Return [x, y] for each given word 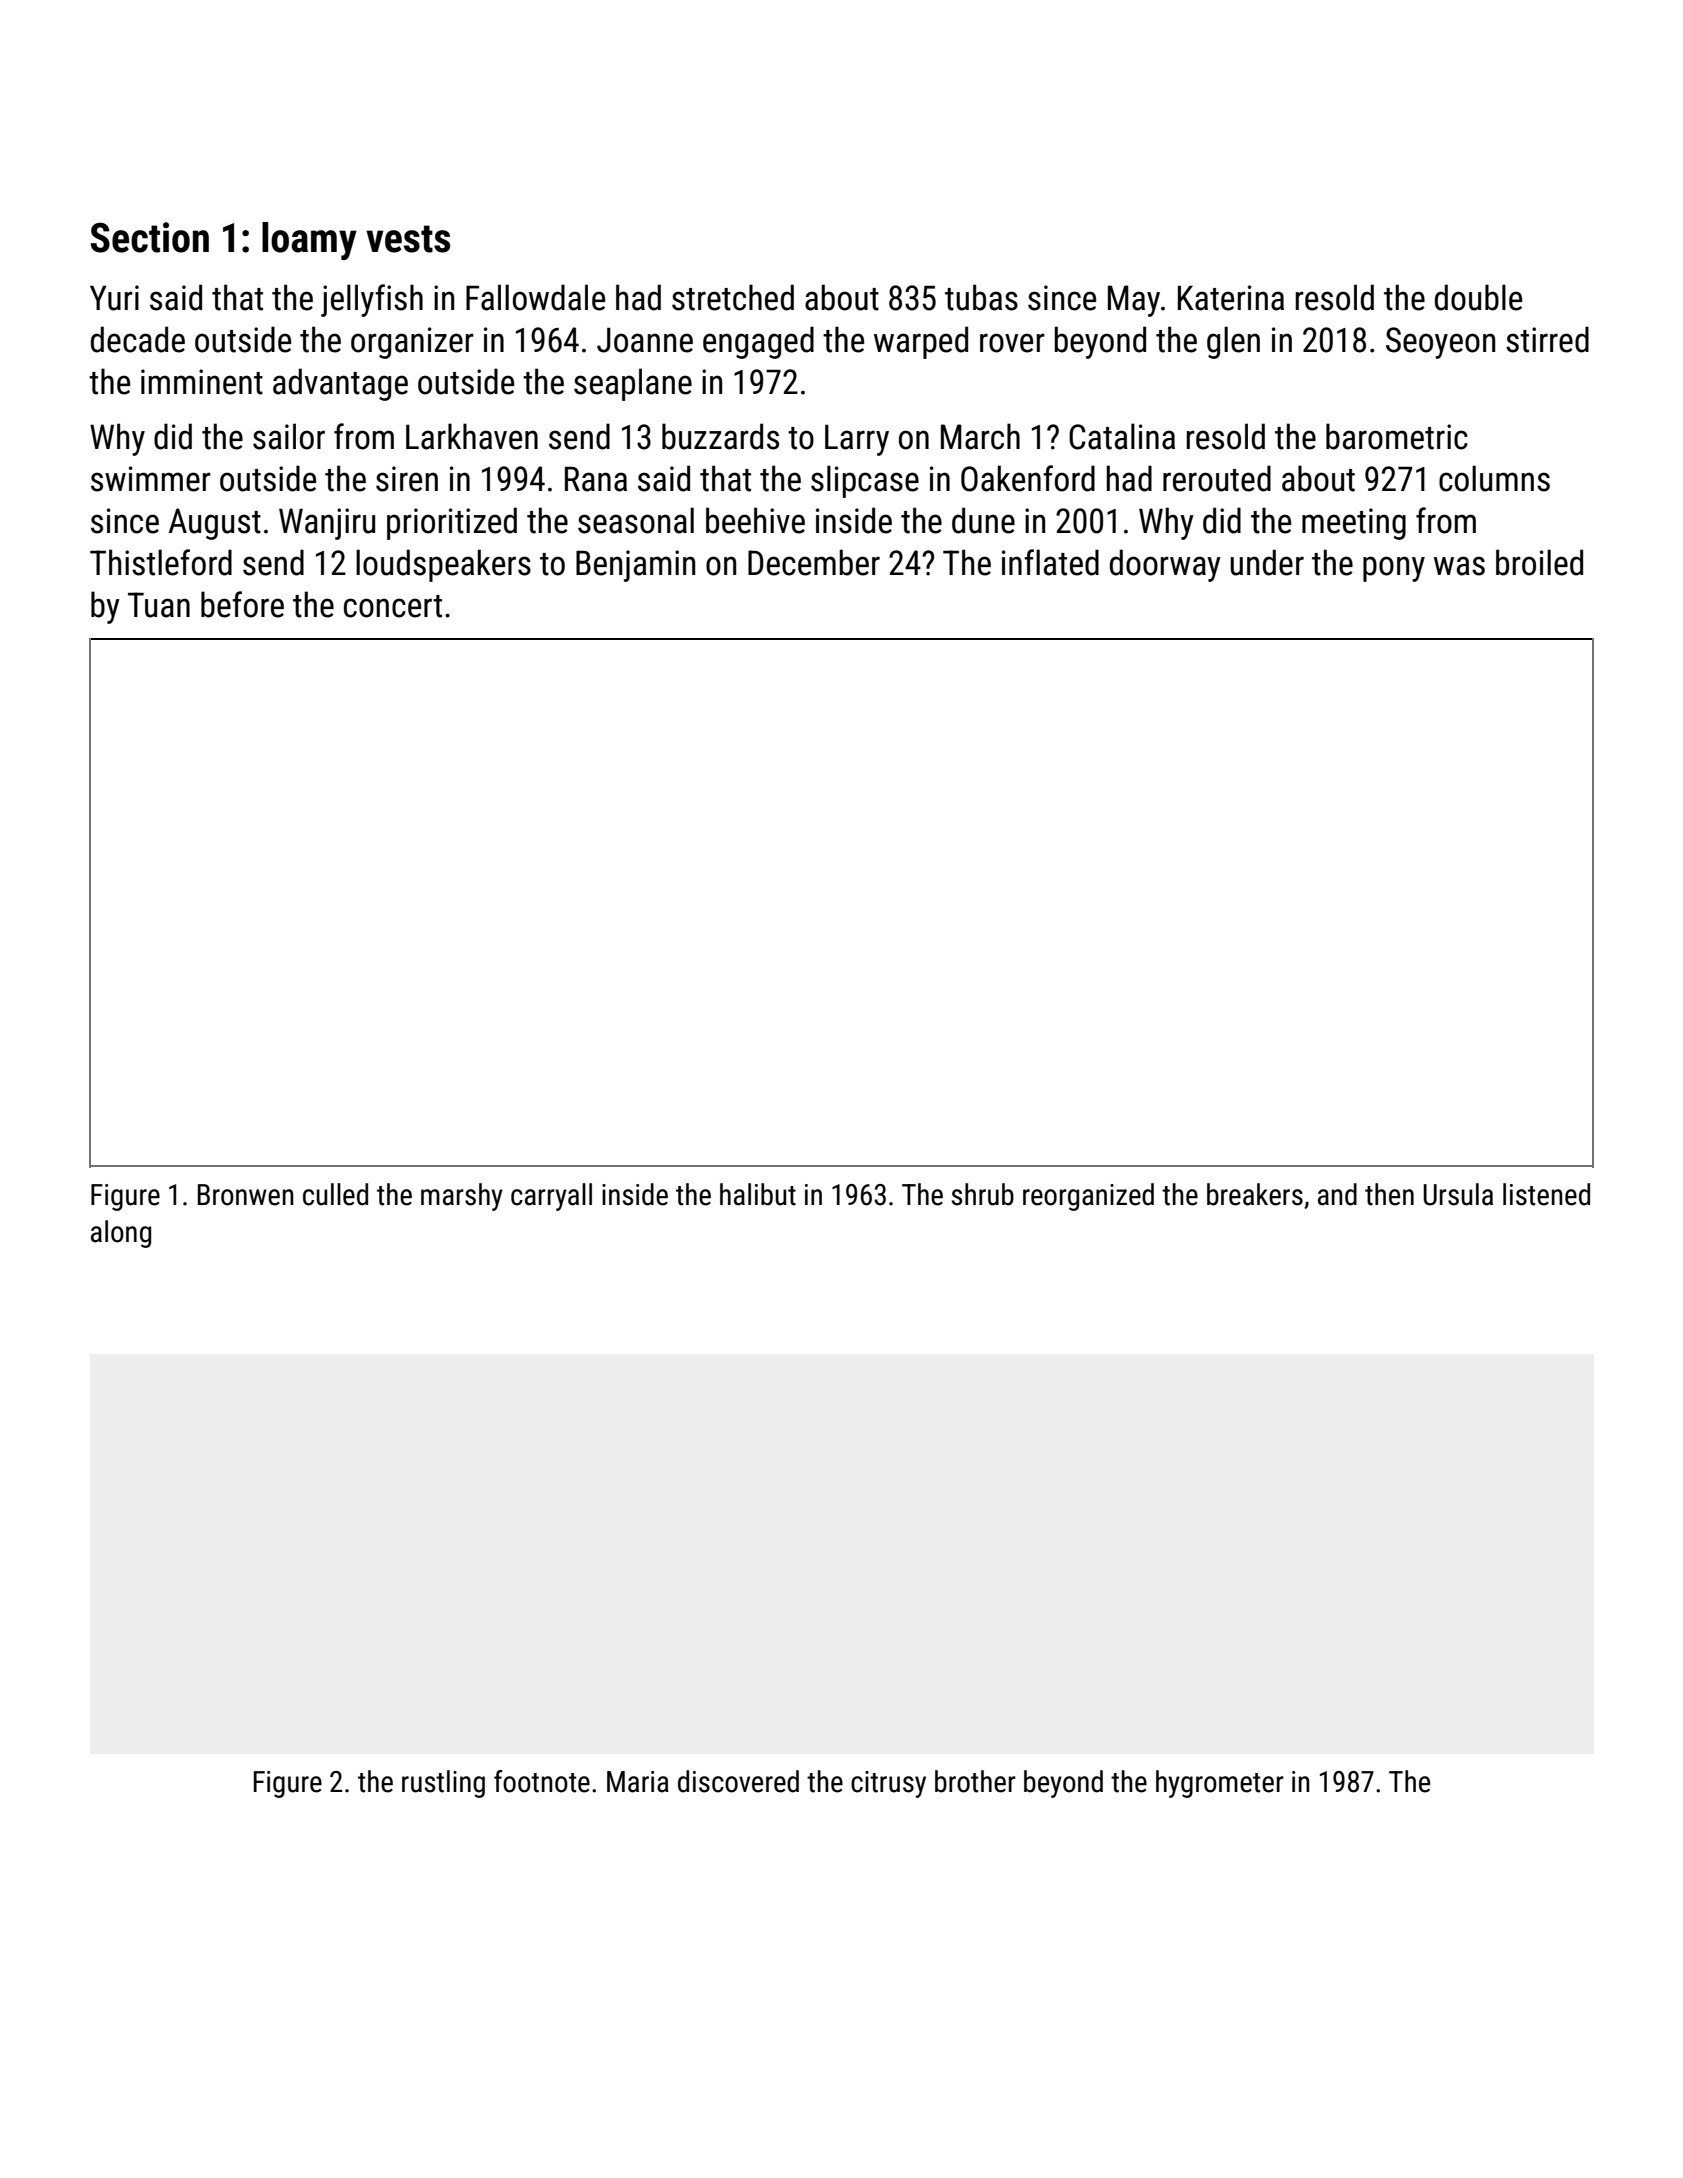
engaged [758, 342]
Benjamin [635, 566]
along [121, 1234]
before [242, 604]
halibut [758, 1194]
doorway [1165, 565]
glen [1233, 342]
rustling [443, 1784]
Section [150, 237]
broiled [1539, 562]
